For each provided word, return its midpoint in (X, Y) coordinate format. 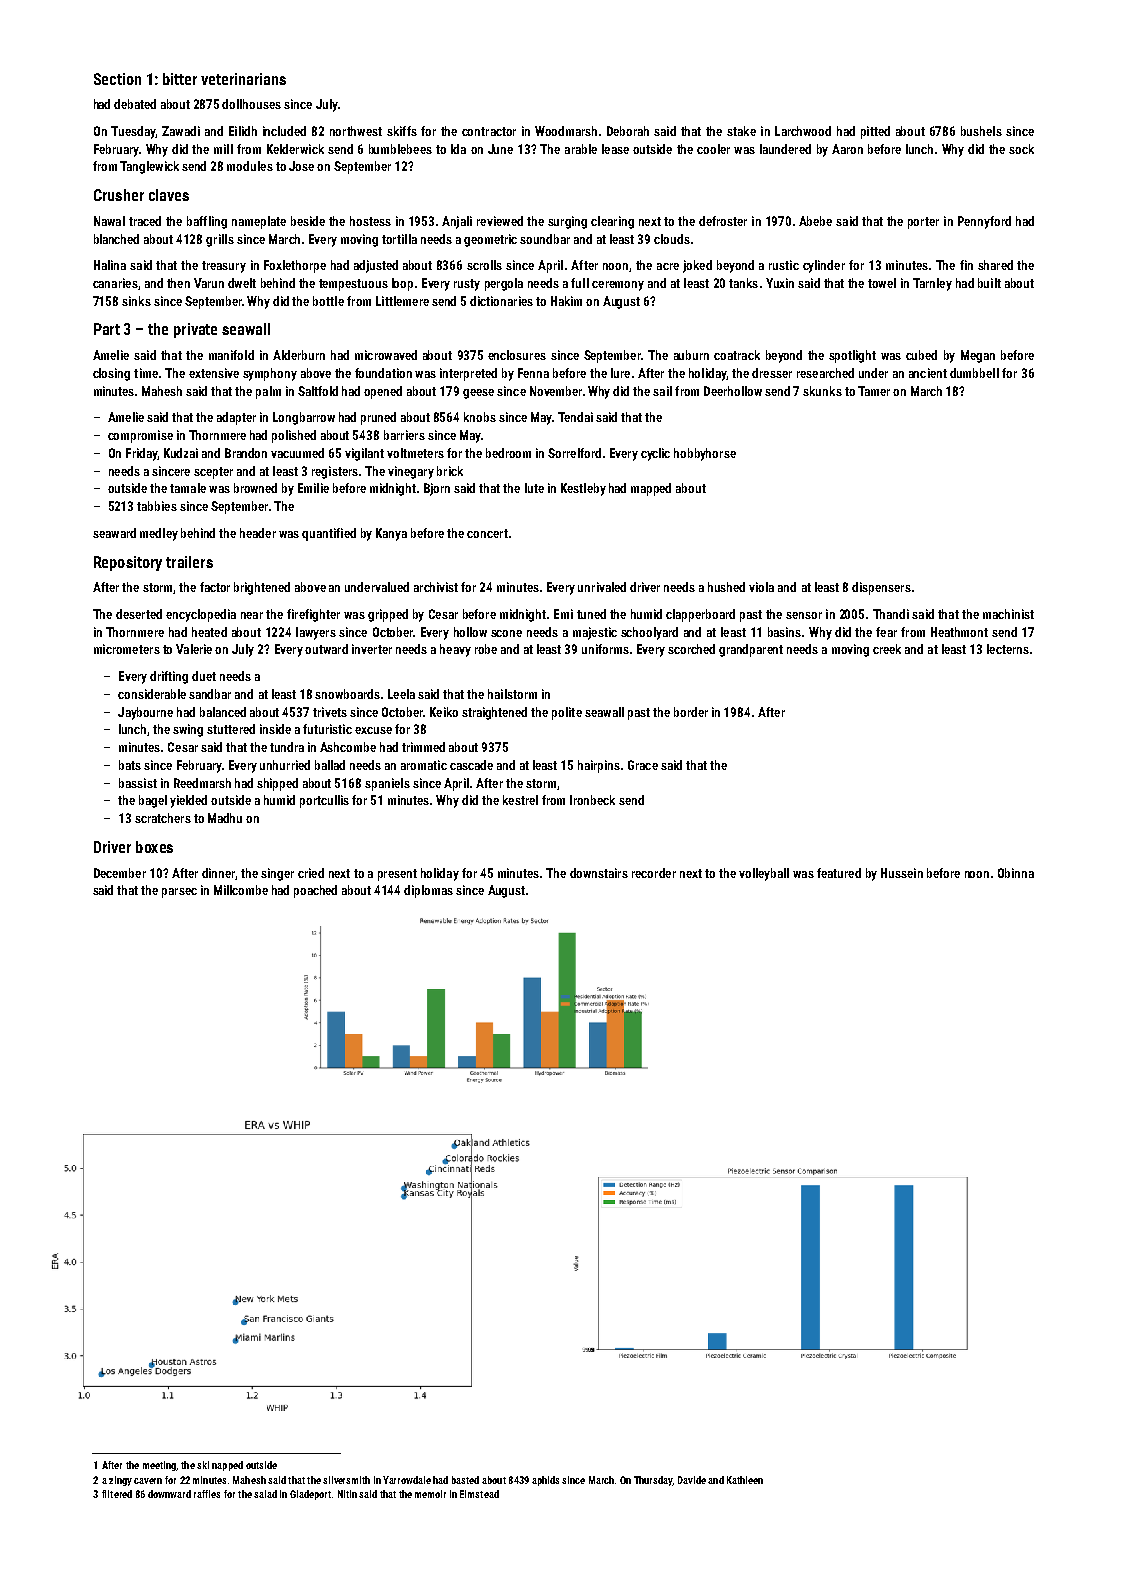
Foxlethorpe (295, 266)
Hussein (902, 873)
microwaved (386, 355)
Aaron (847, 149)
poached (315, 891)
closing (111, 374)
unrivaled (602, 587)
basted (465, 1480)
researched (825, 373)
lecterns (1008, 649)
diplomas (428, 891)
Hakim (566, 301)
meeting (159, 1466)
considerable (152, 694)
